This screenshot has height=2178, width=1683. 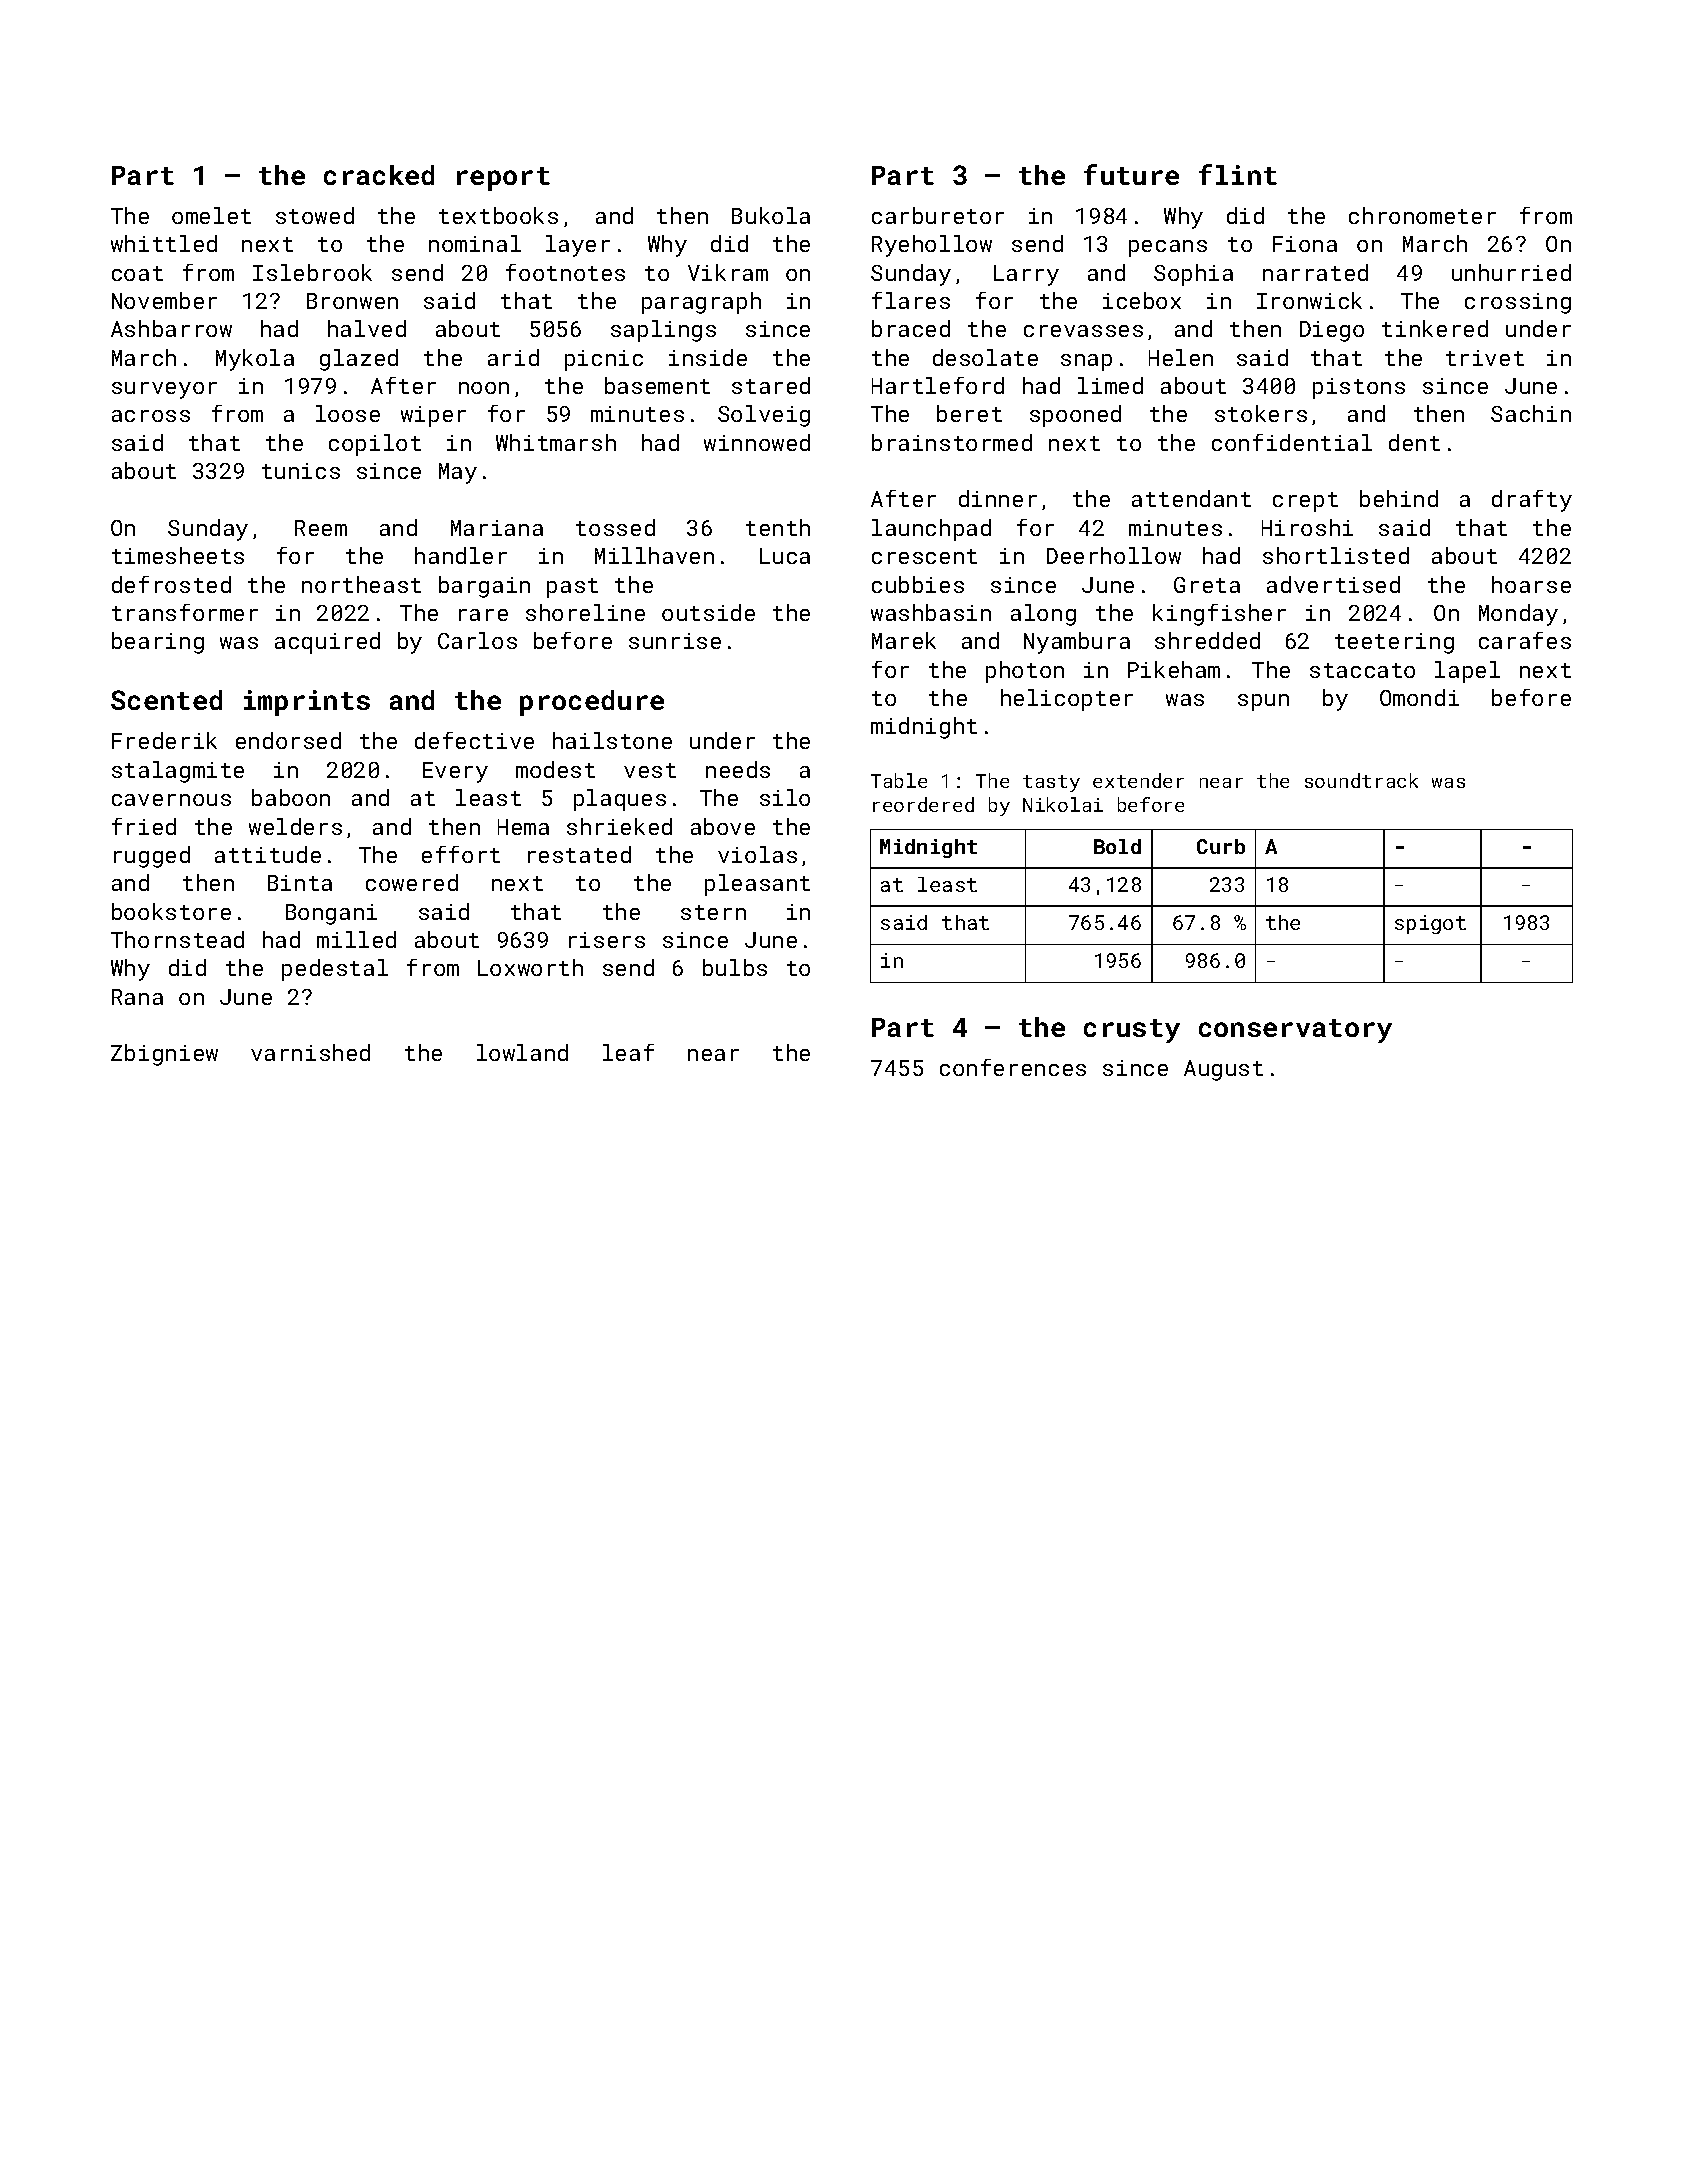 I want to click on flint, so click(x=1238, y=174).
